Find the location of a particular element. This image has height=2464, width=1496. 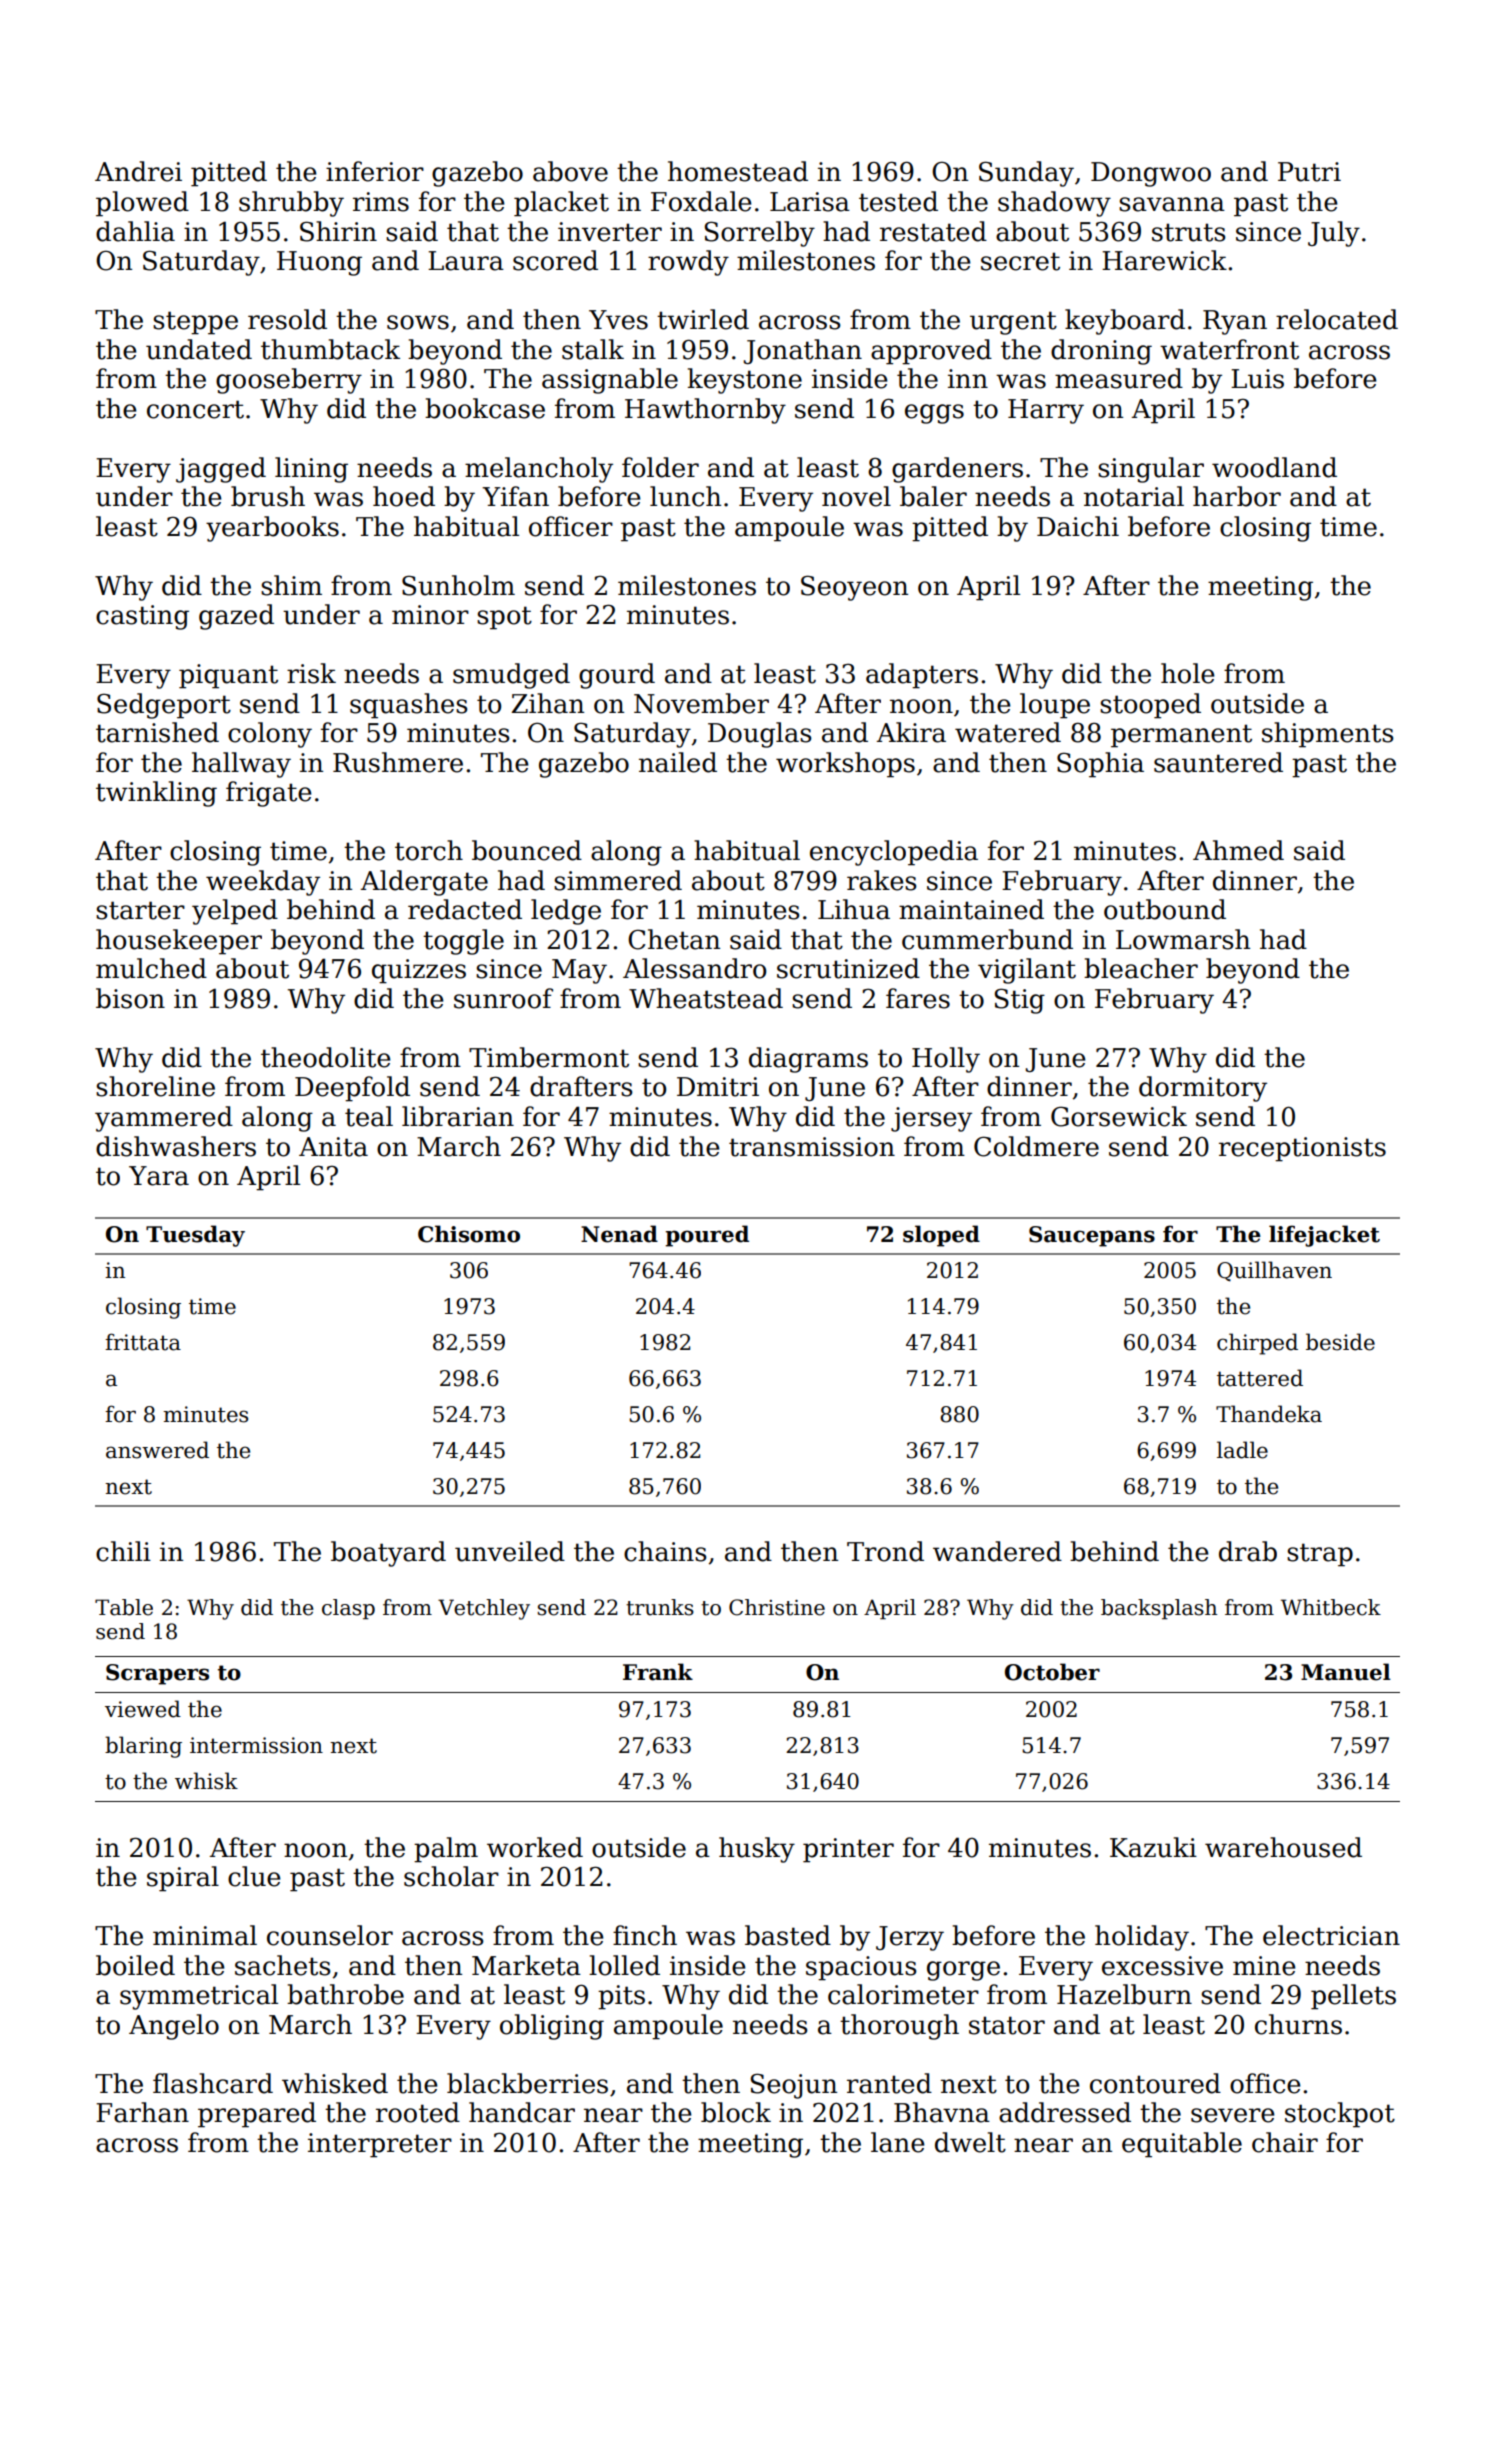

concert is located at coordinates (195, 409).
